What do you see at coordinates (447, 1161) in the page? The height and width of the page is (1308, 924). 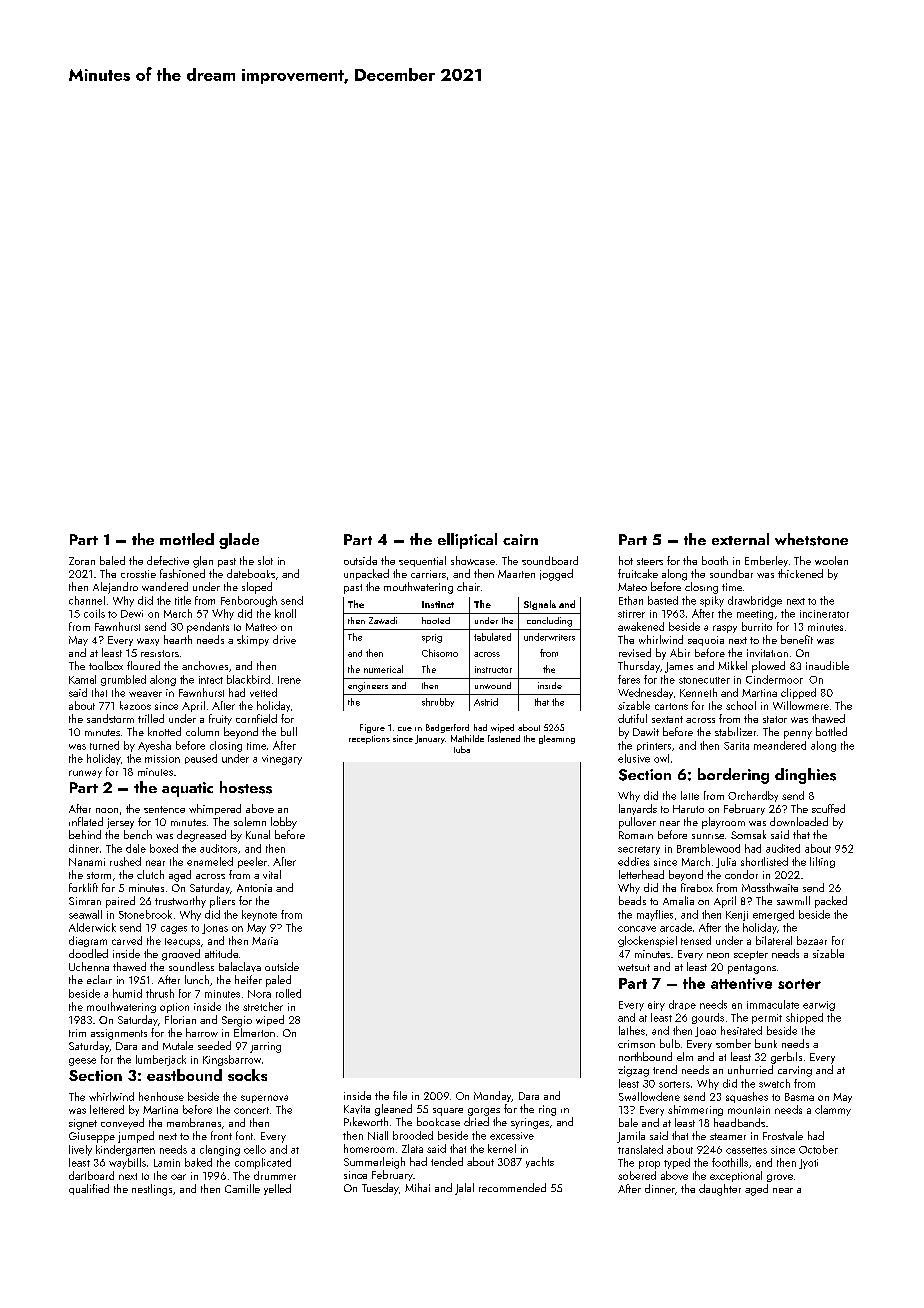 I see `tended` at bounding box center [447, 1161].
